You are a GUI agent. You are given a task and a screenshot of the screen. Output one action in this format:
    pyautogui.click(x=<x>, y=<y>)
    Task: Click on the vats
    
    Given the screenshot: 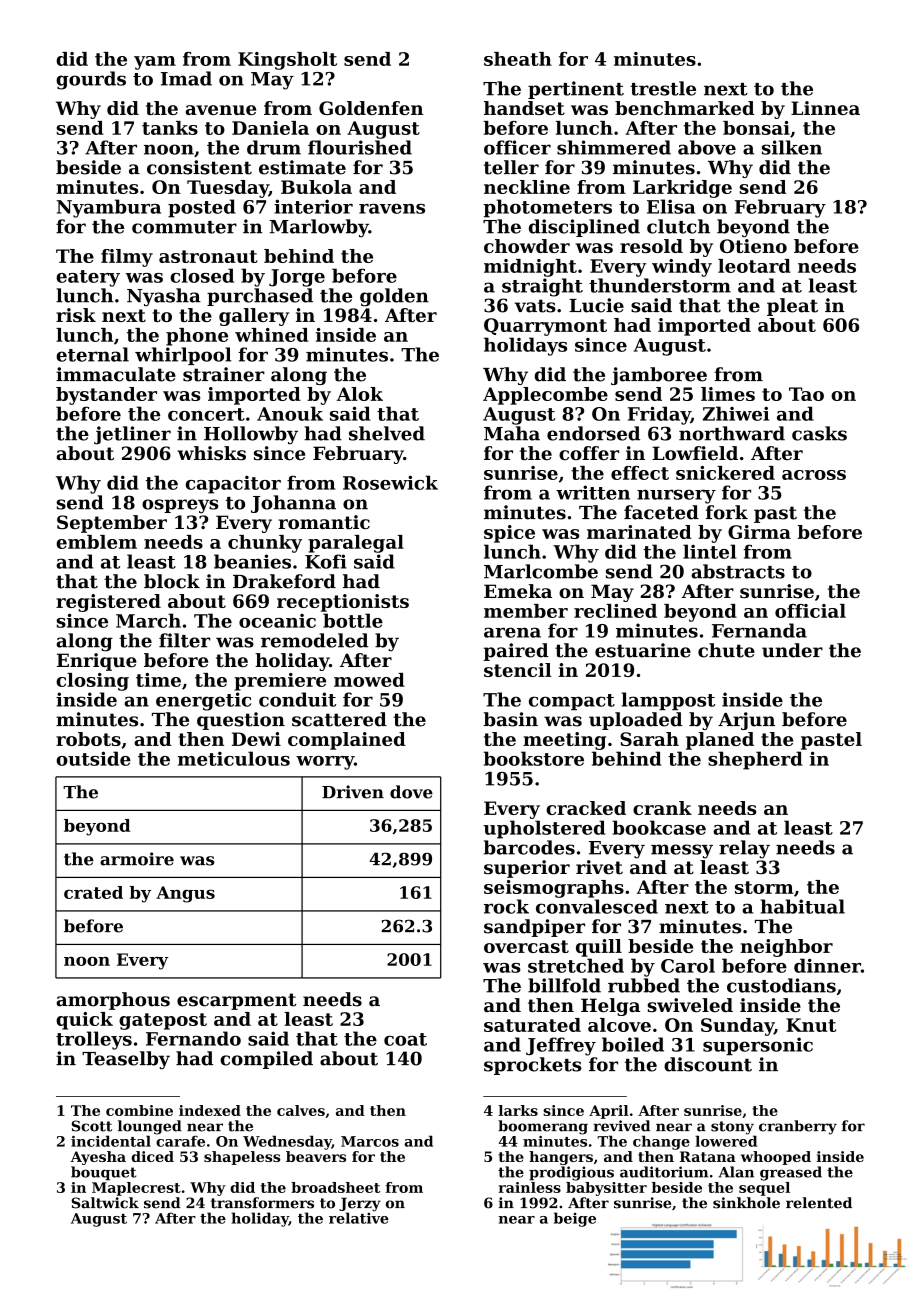 What is the action you would take?
    pyautogui.click(x=535, y=306)
